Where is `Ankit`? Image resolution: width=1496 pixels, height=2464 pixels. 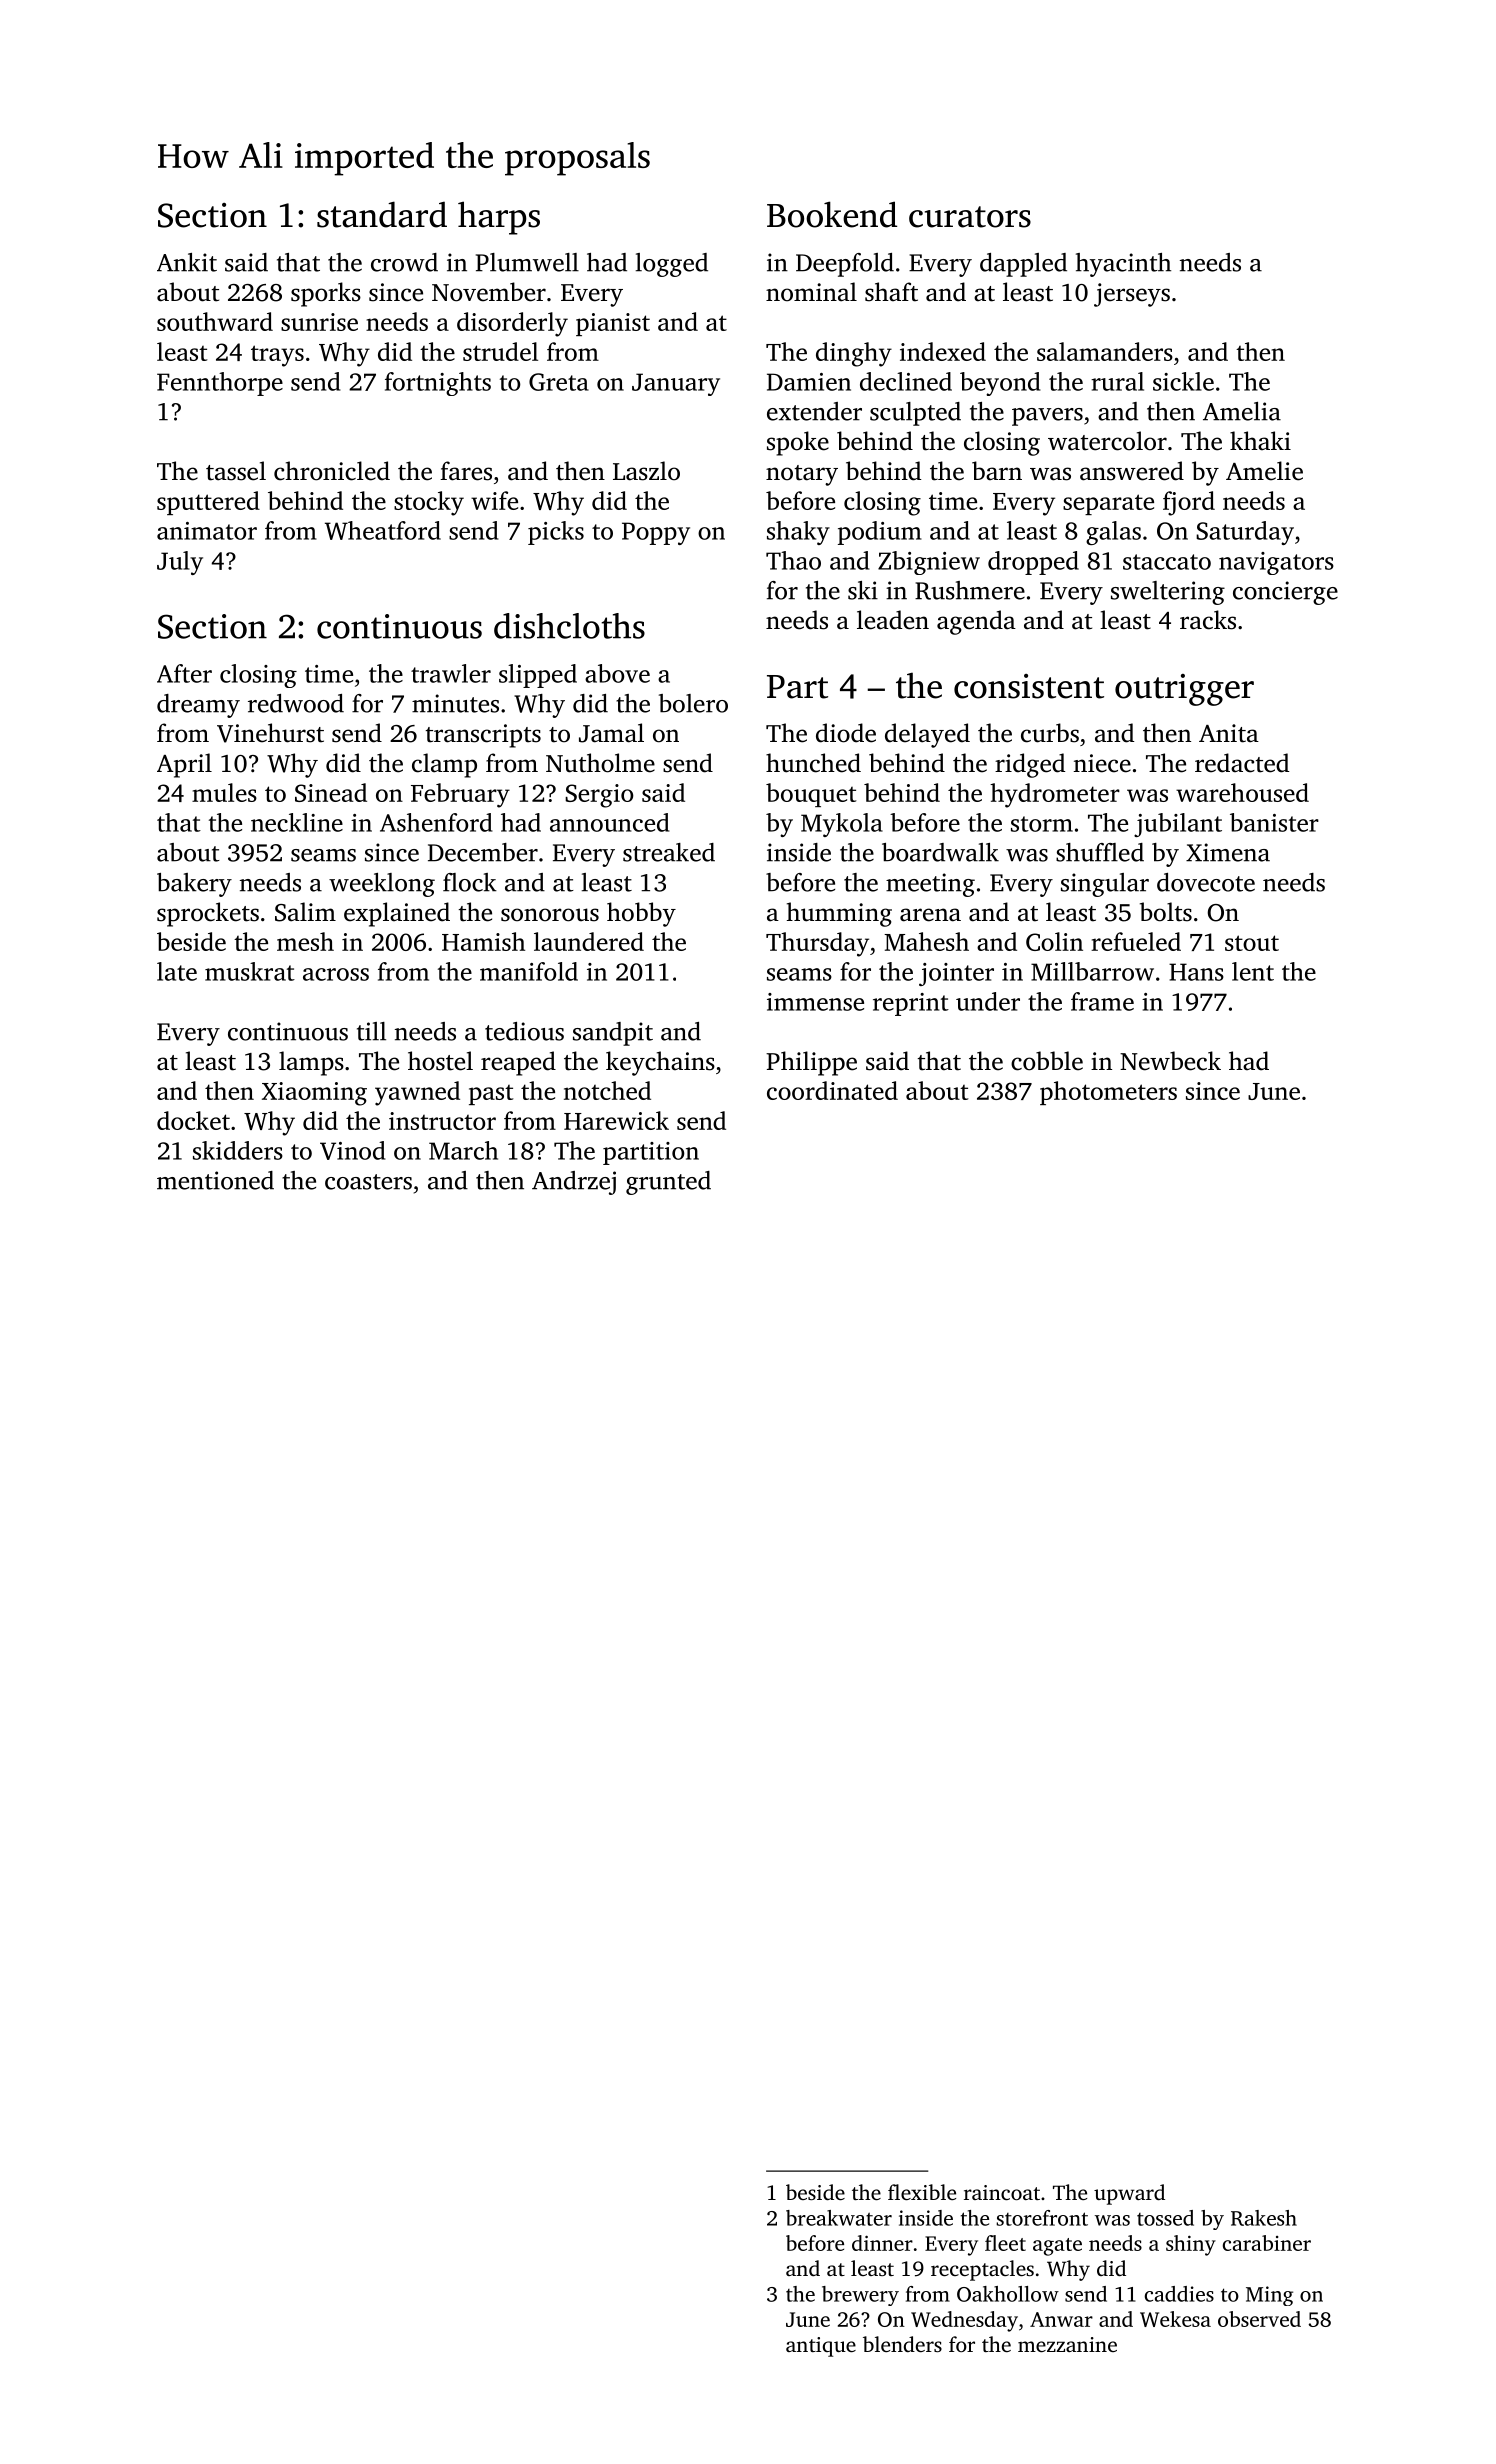 Ankit is located at coordinates (187, 262).
